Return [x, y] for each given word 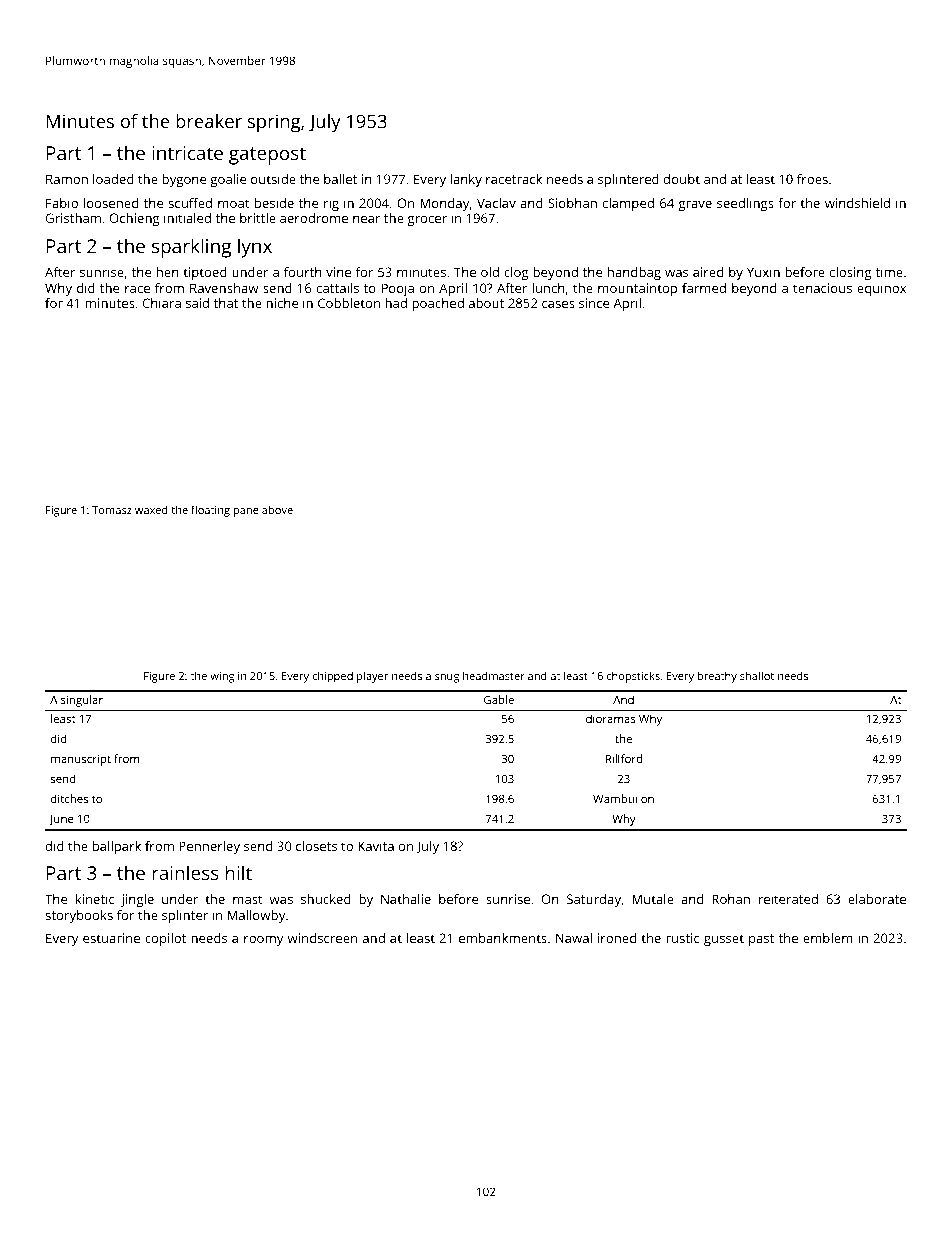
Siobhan [572, 203]
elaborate [877, 899]
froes [812, 179]
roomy [263, 941]
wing [222, 677]
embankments [503, 938]
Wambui [615, 798]
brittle [258, 218]
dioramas [611, 718]
